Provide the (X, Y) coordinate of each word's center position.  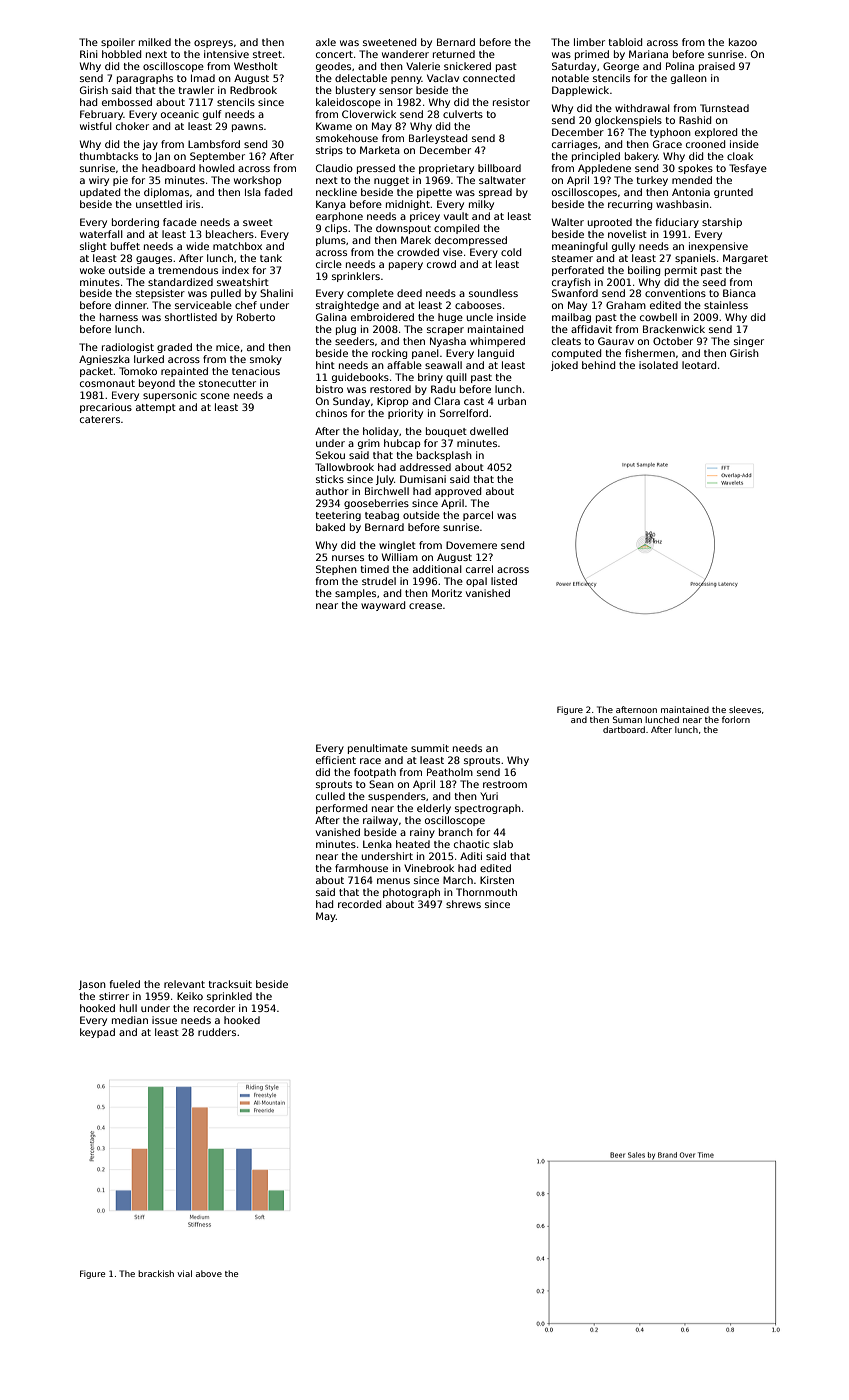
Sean (381, 784)
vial (185, 1273)
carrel (479, 569)
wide (197, 246)
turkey (652, 181)
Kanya (331, 205)
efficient (336, 760)
